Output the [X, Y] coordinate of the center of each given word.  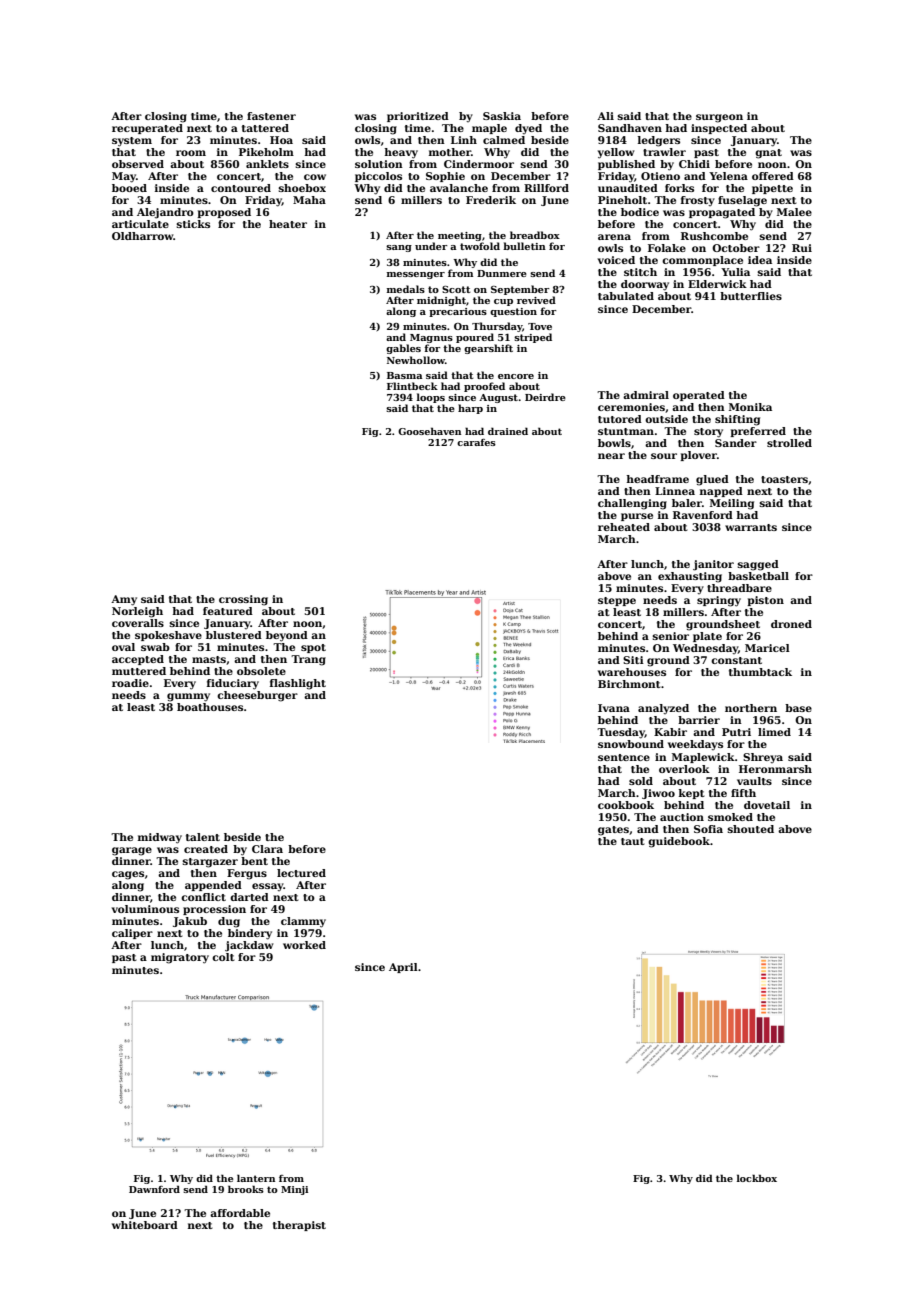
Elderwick [717, 284]
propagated [722, 213]
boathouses [210, 707]
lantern [256, 1178]
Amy [124, 600]
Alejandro [165, 213]
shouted [751, 829]
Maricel [767, 648]
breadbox [535, 235]
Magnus [431, 338]
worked [304, 945]
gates [613, 831]
